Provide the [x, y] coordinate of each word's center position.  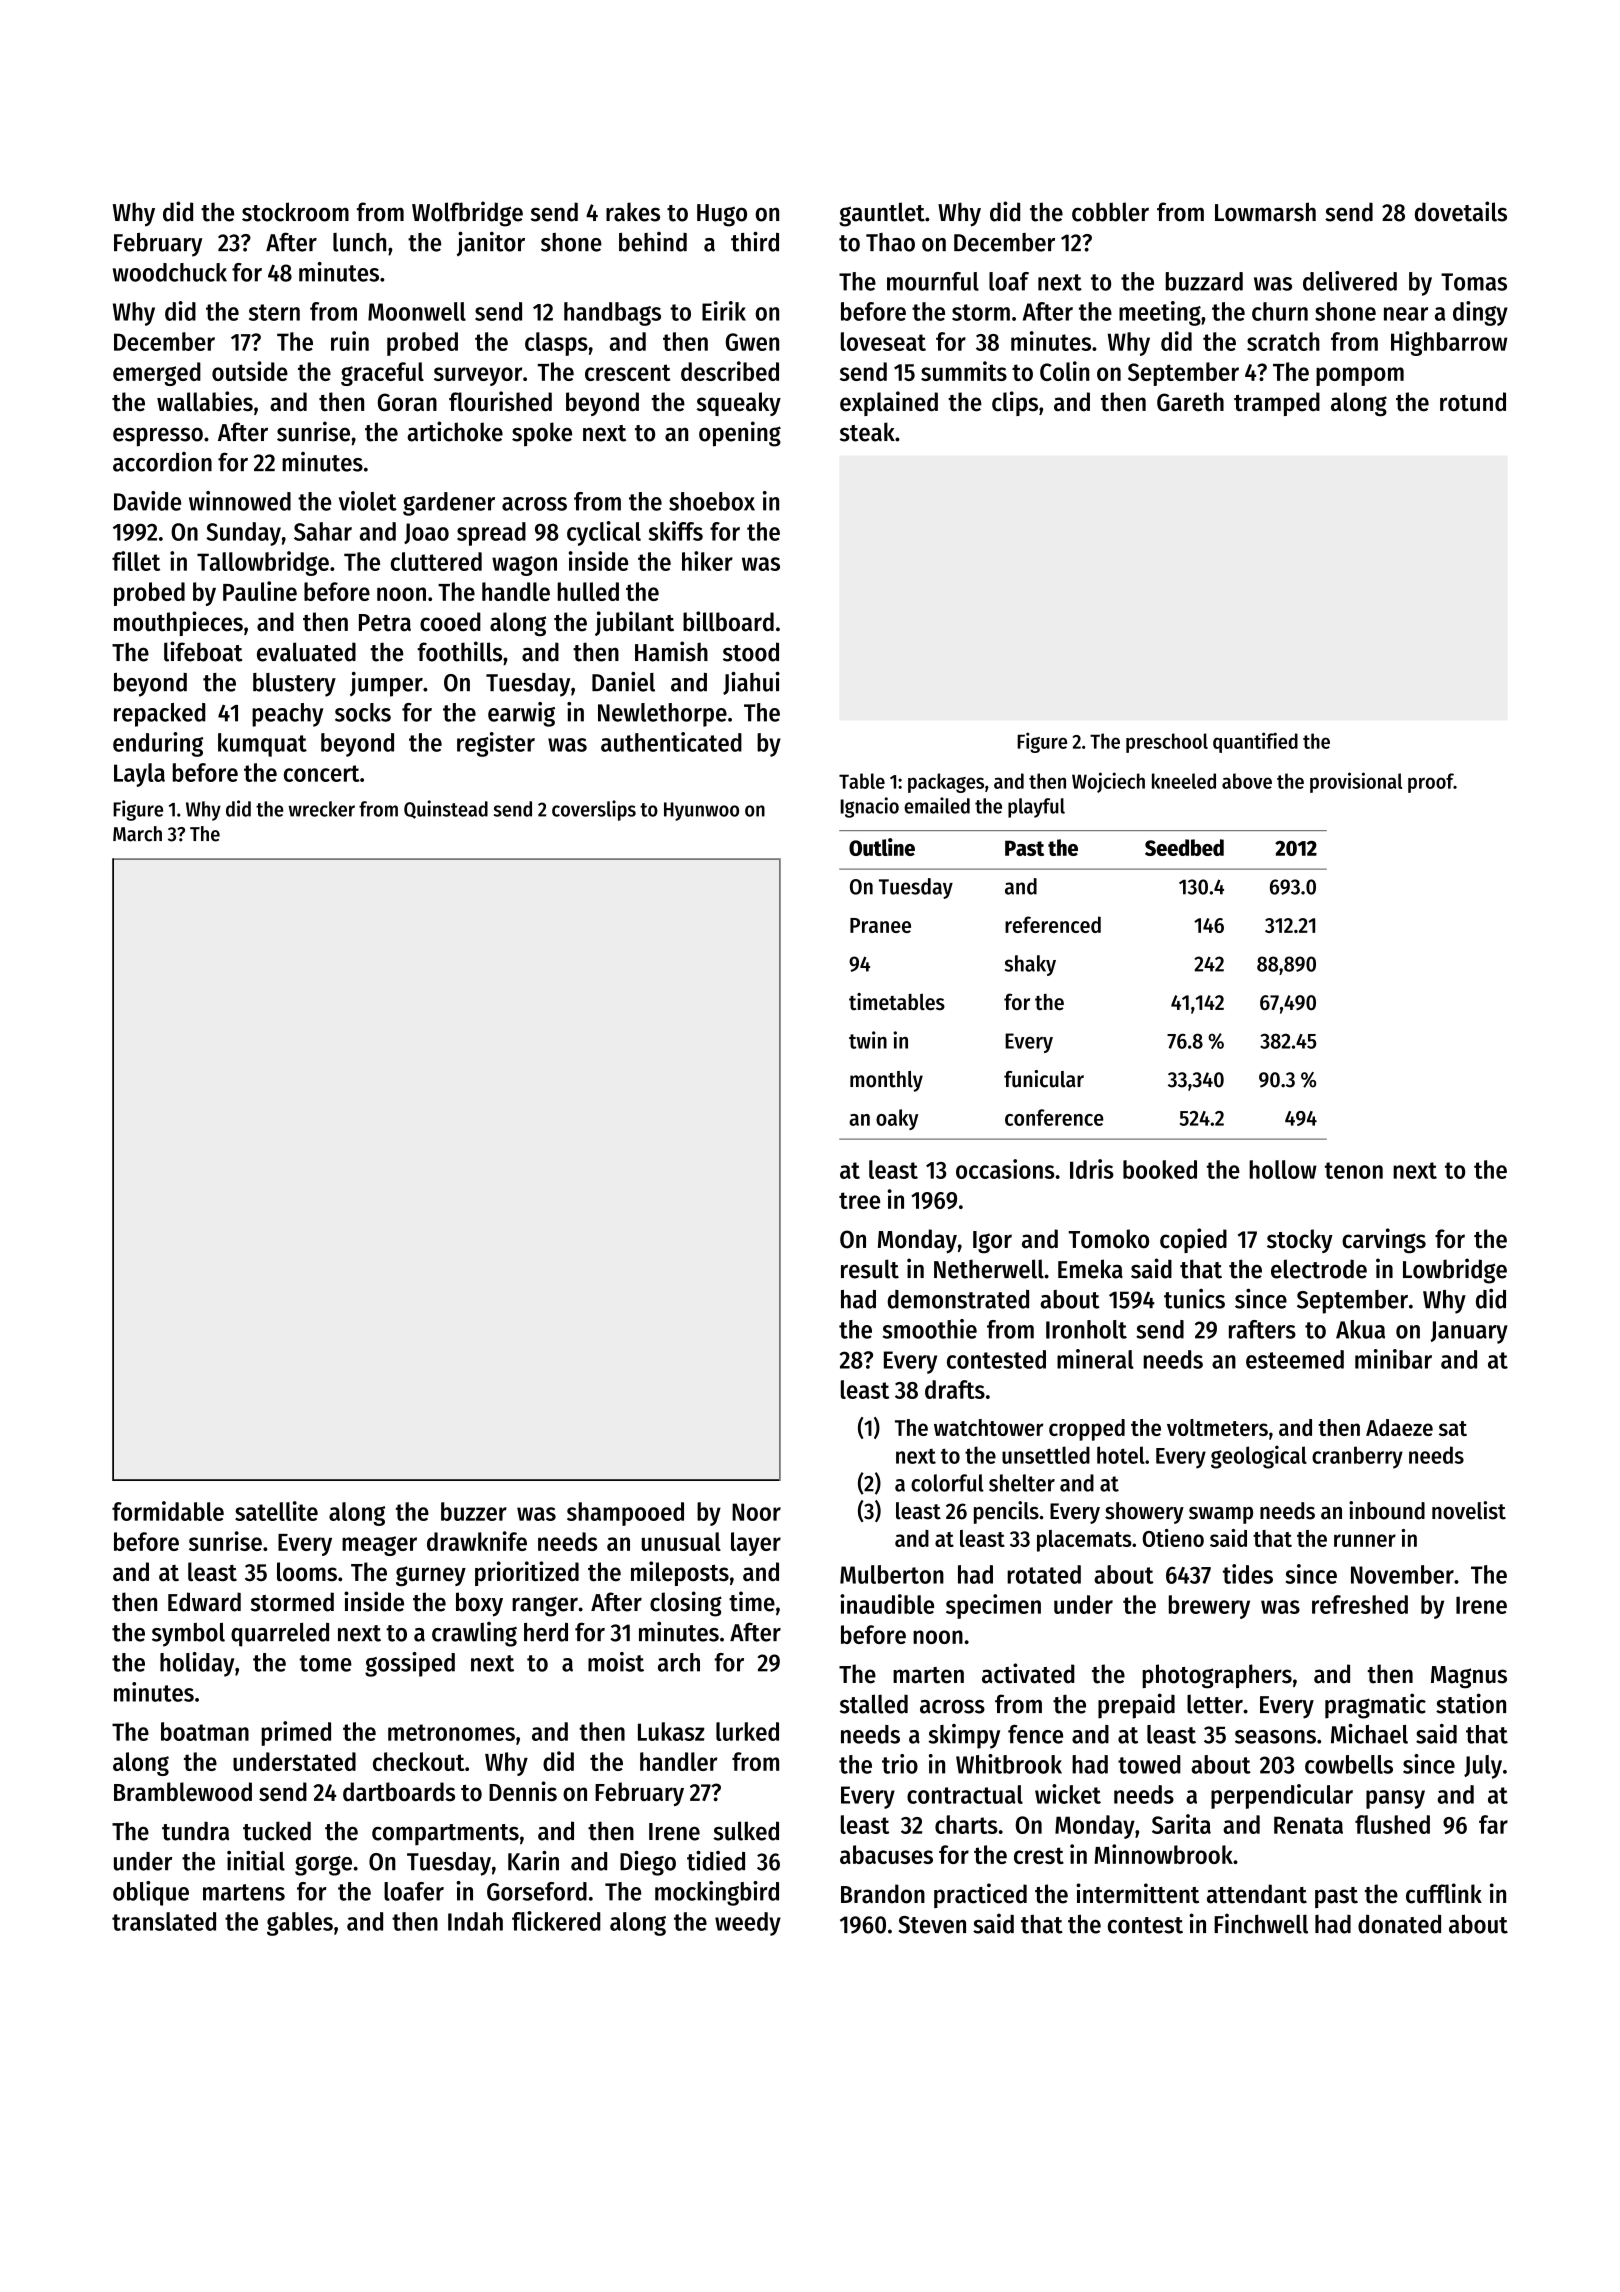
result [870, 1269]
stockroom [295, 212]
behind [653, 242]
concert [322, 773]
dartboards [399, 1792]
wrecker [322, 809]
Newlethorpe [662, 715]
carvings [1384, 1241]
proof [1431, 783]
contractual [965, 1794]
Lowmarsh [1265, 212]
